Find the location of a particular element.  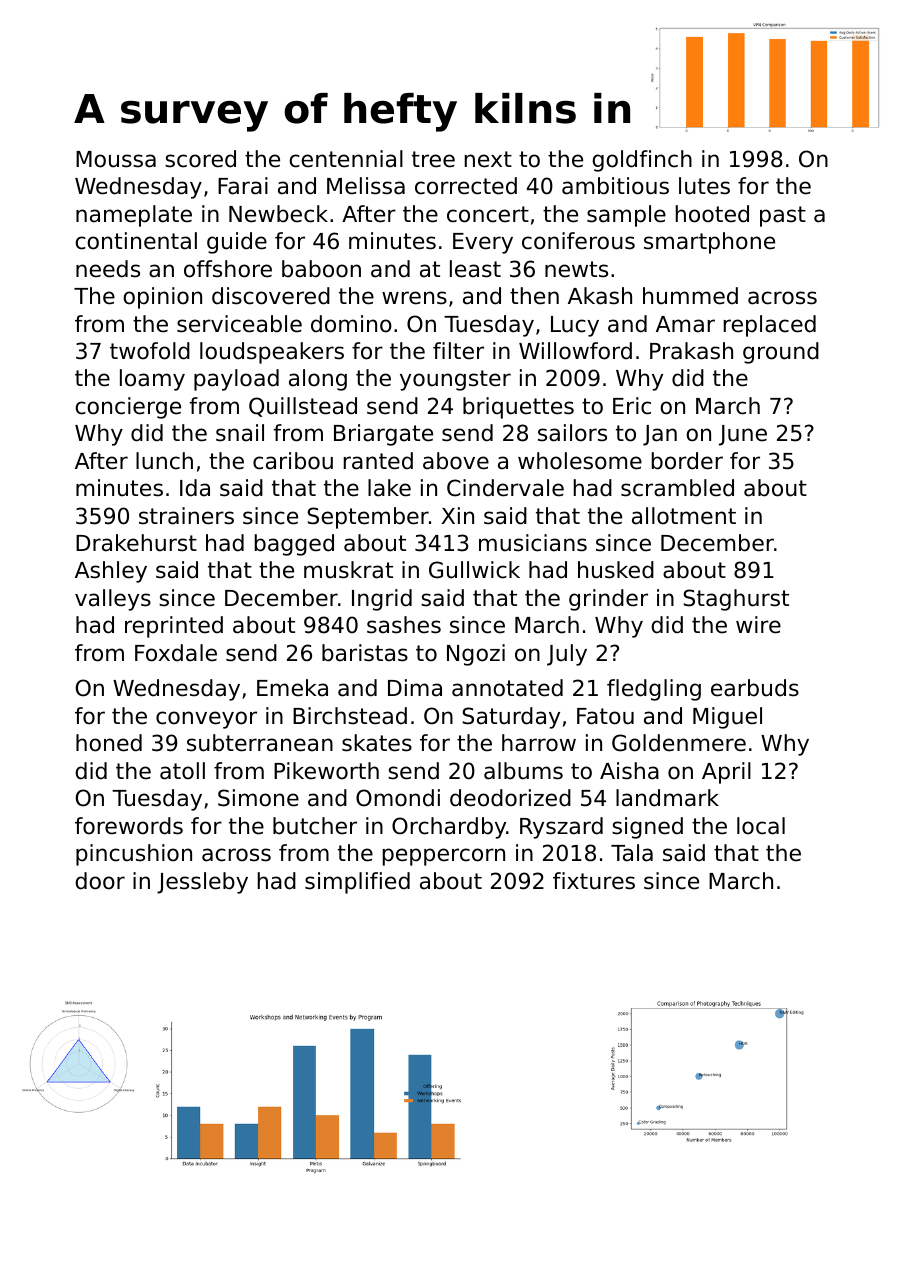

goldfinch is located at coordinates (642, 161).
